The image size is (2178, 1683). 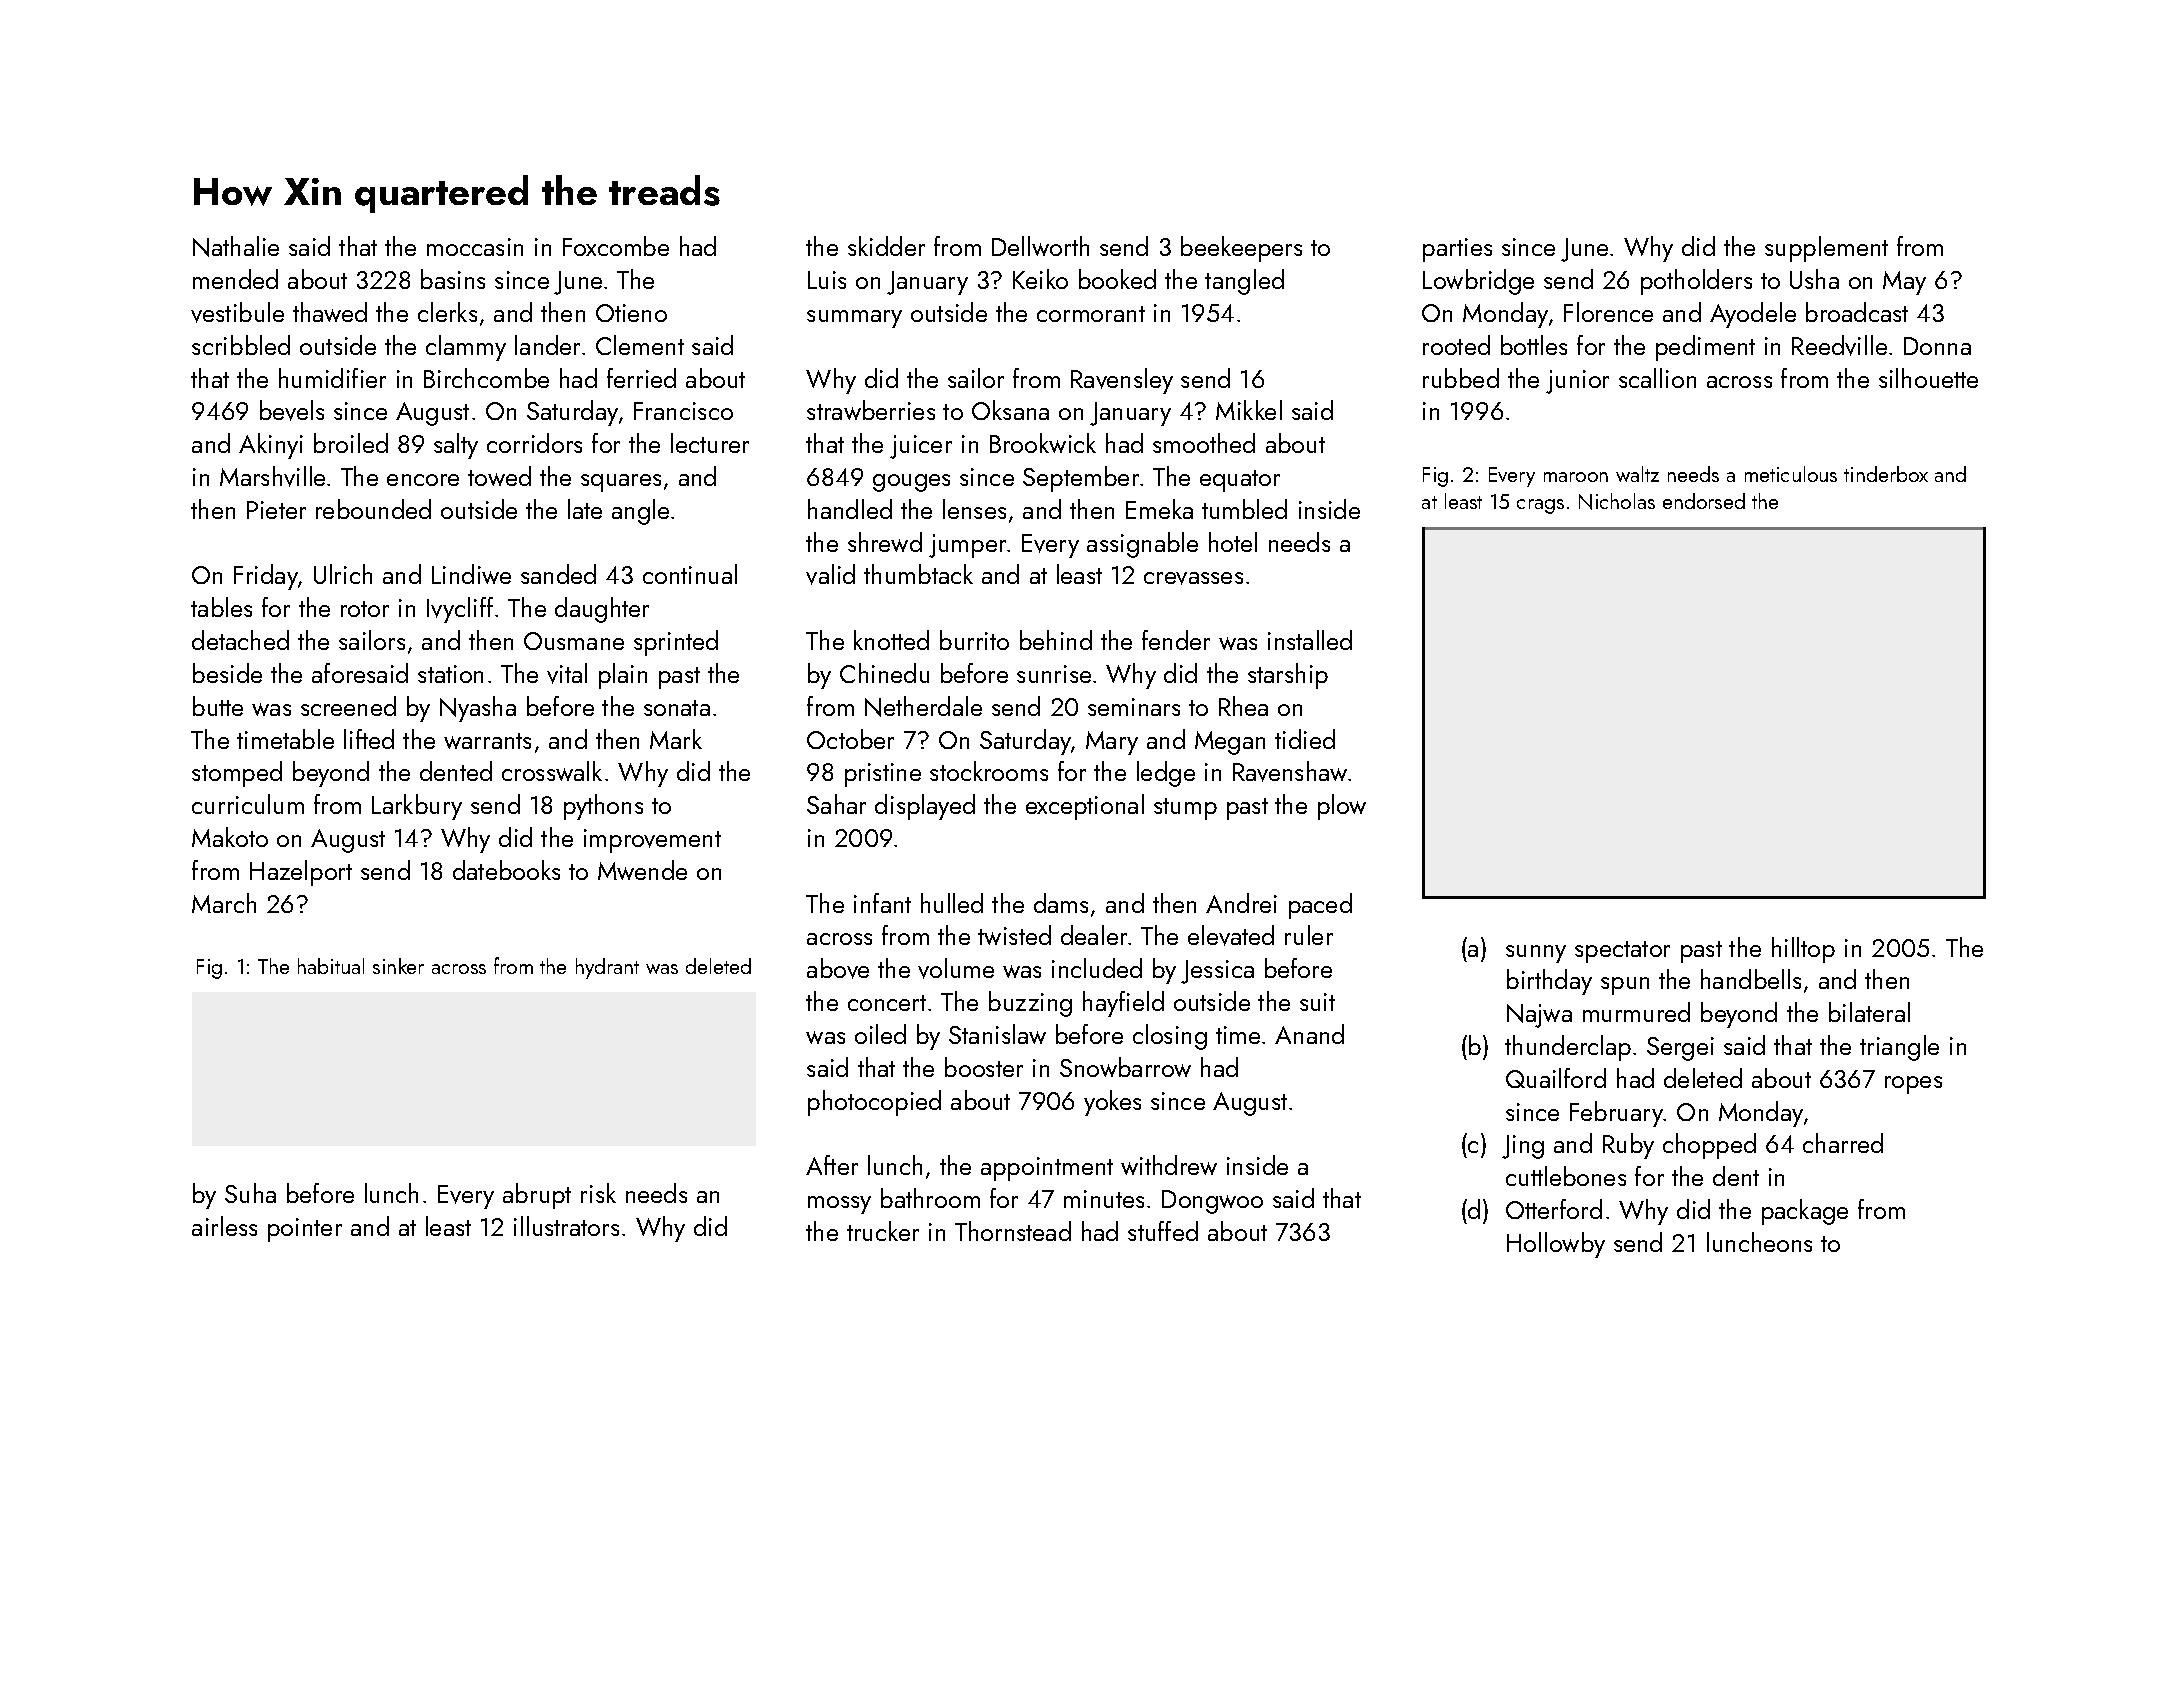 What do you see at coordinates (236, 246) in the screenshot?
I see `Nathalie` at bounding box center [236, 246].
